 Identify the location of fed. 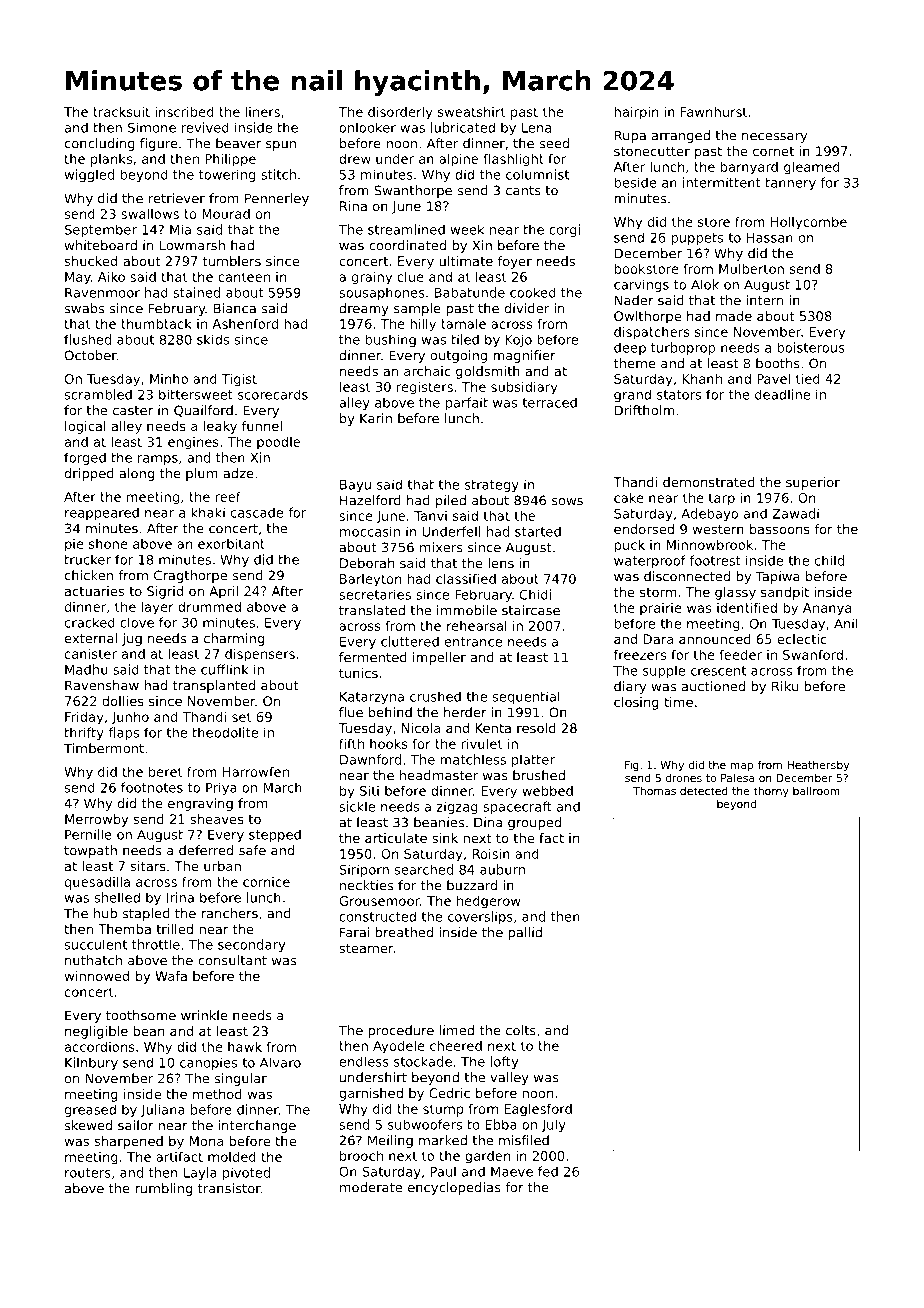
(548, 1171).
